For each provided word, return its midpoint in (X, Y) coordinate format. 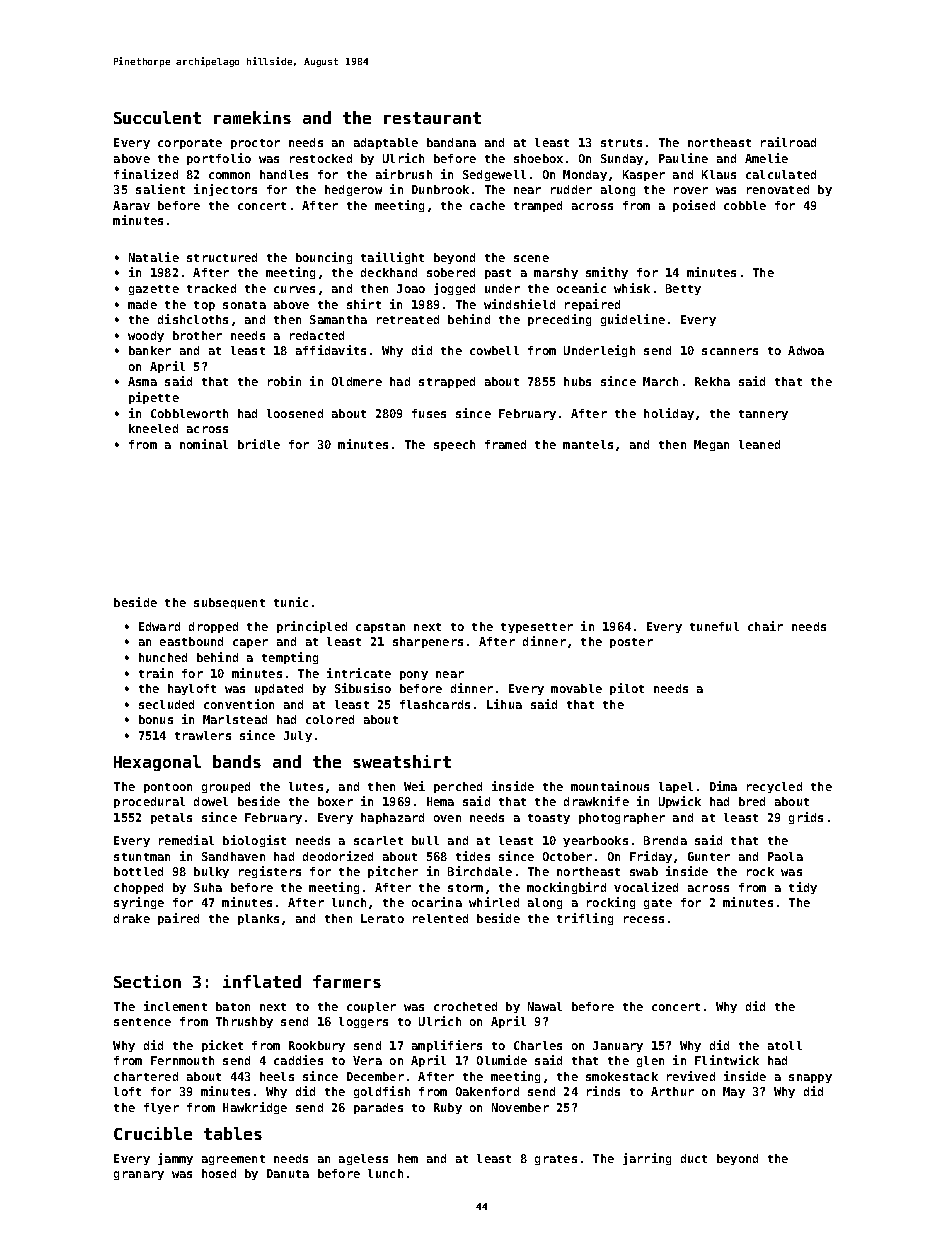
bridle (259, 444)
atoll (785, 1045)
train (156, 673)
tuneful (714, 626)
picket (222, 1046)
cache (487, 205)
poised (694, 206)
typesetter (537, 628)
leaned (759, 444)
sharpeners (428, 642)
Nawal (545, 1006)
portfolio (219, 159)
